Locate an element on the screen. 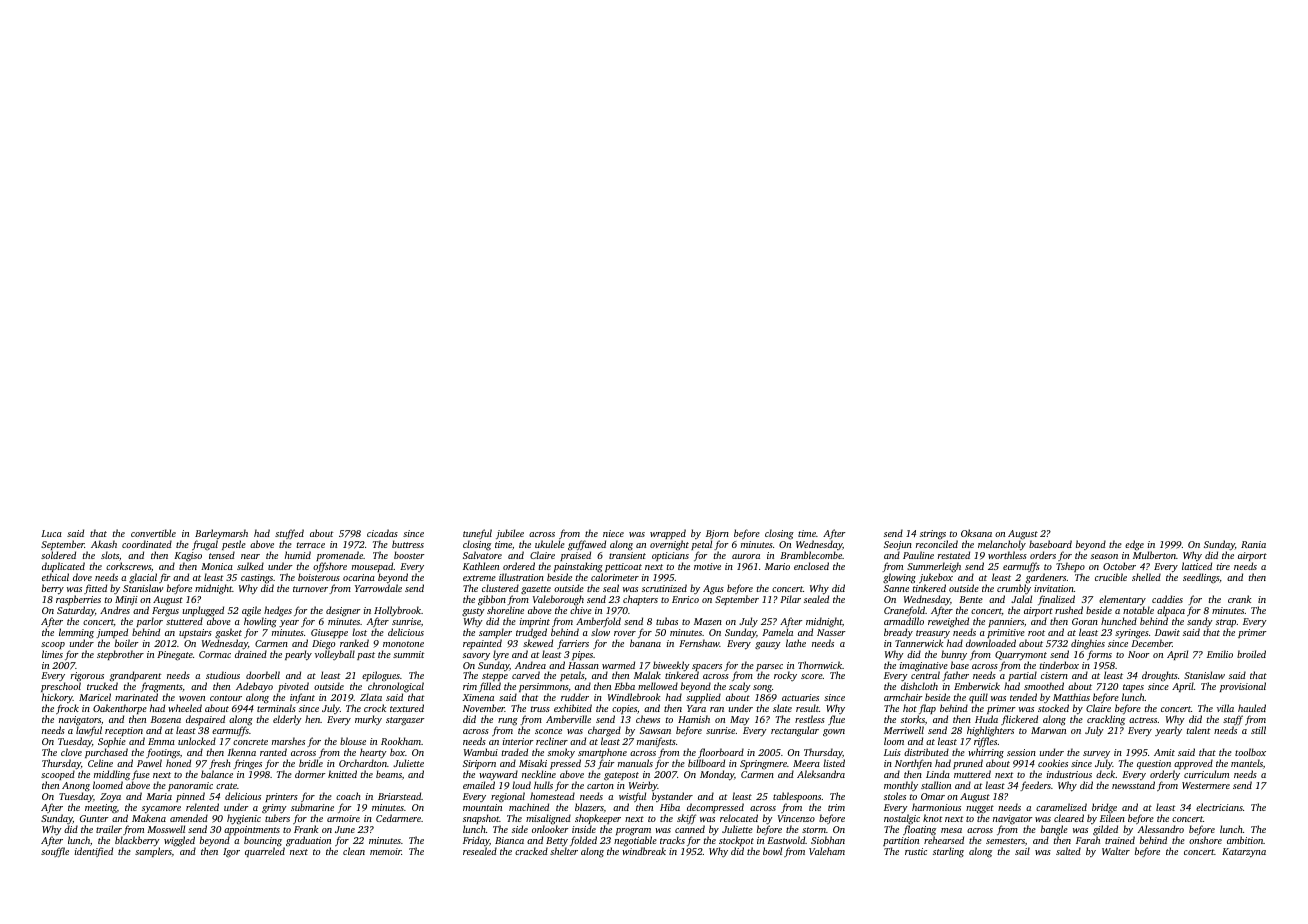  rover is located at coordinates (625, 633).
